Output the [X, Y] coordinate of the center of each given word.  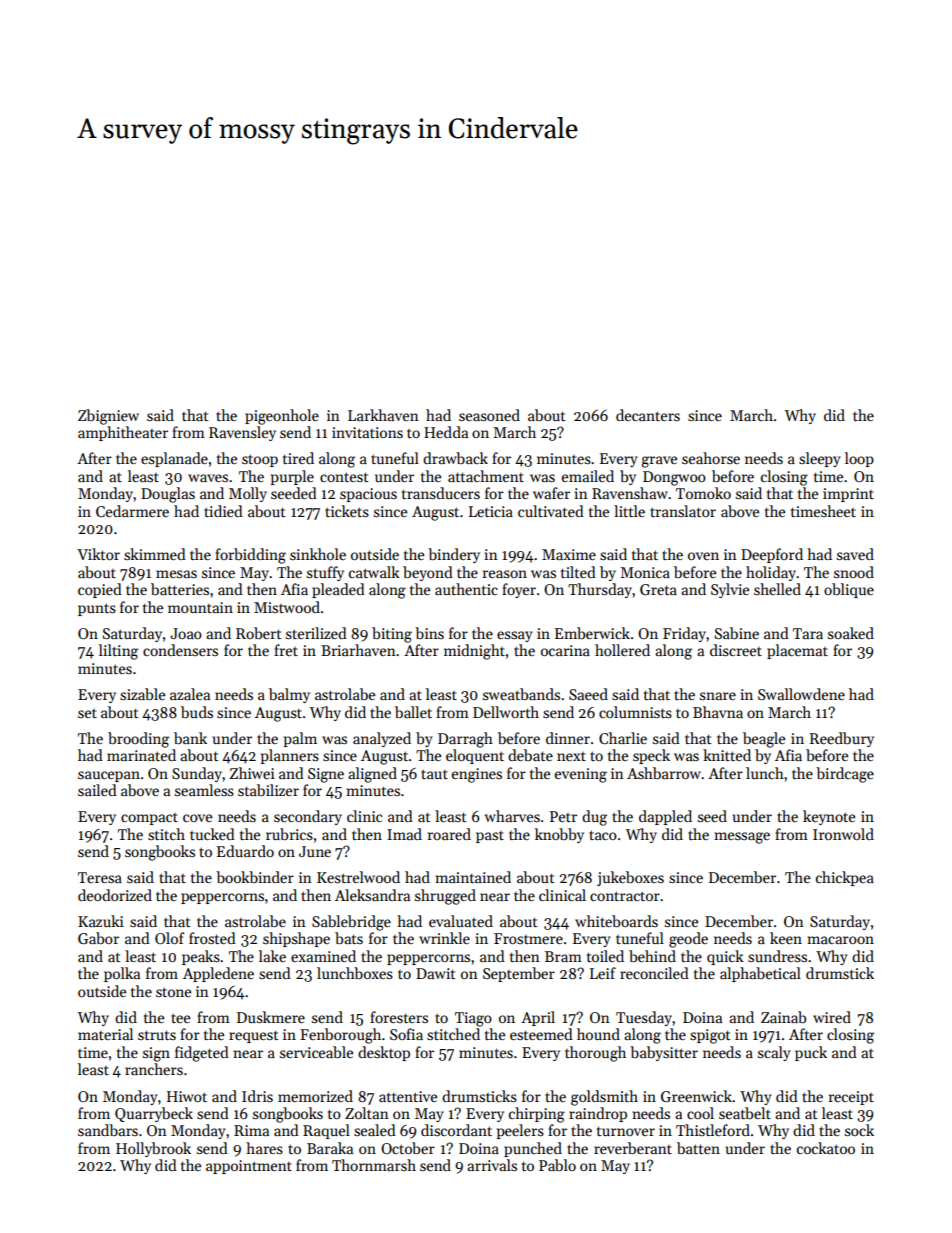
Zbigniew [108, 417]
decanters [648, 415]
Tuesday [644, 1018]
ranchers [154, 1069]
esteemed [541, 1034]
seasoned [489, 415]
